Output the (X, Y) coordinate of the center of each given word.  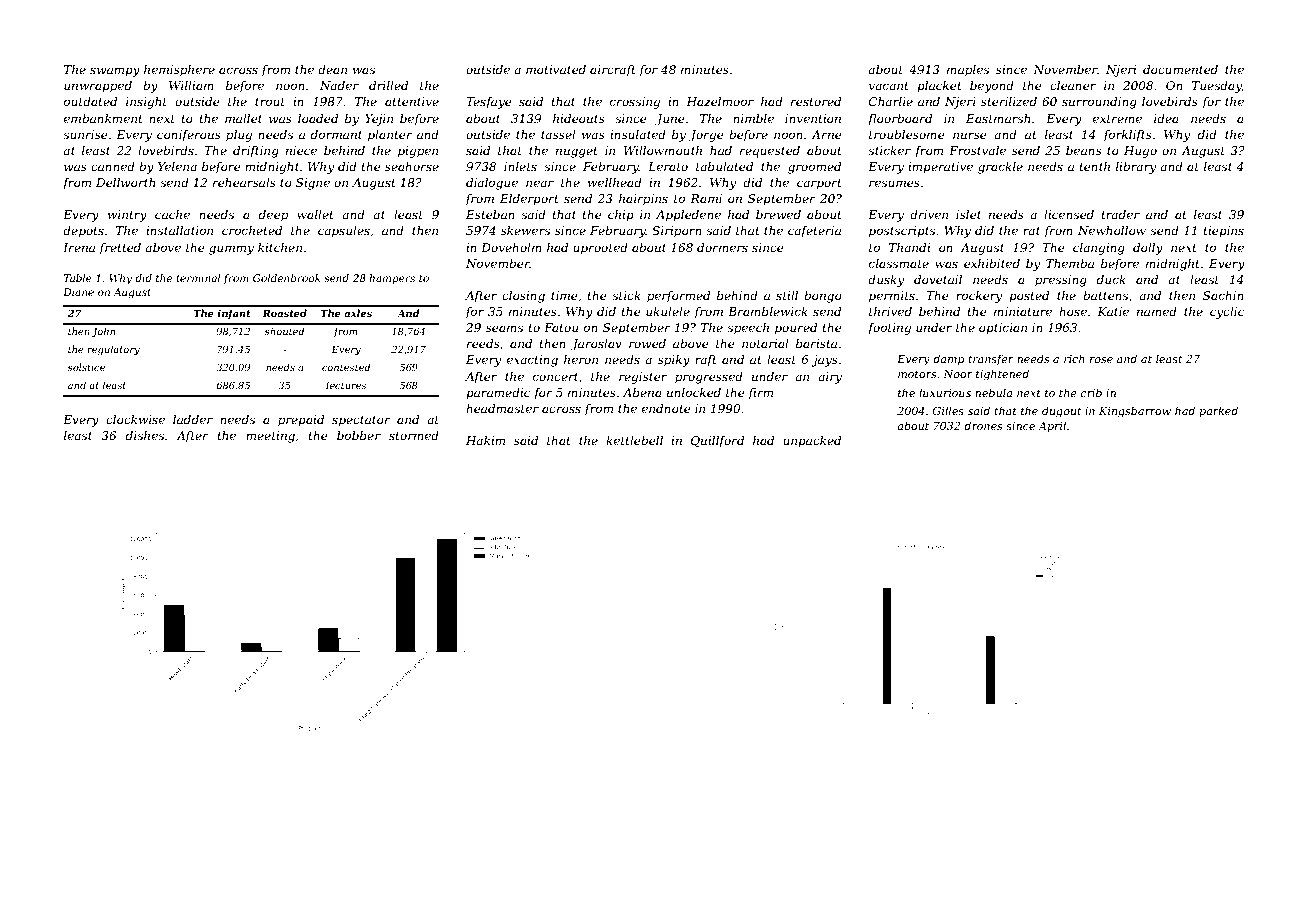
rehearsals (244, 182)
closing (523, 297)
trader (1120, 214)
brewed (778, 214)
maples (968, 71)
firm (760, 394)
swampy (115, 72)
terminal (198, 278)
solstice (86, 367)
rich (1074, 358)
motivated (556, 69)
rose (1101, 360)
